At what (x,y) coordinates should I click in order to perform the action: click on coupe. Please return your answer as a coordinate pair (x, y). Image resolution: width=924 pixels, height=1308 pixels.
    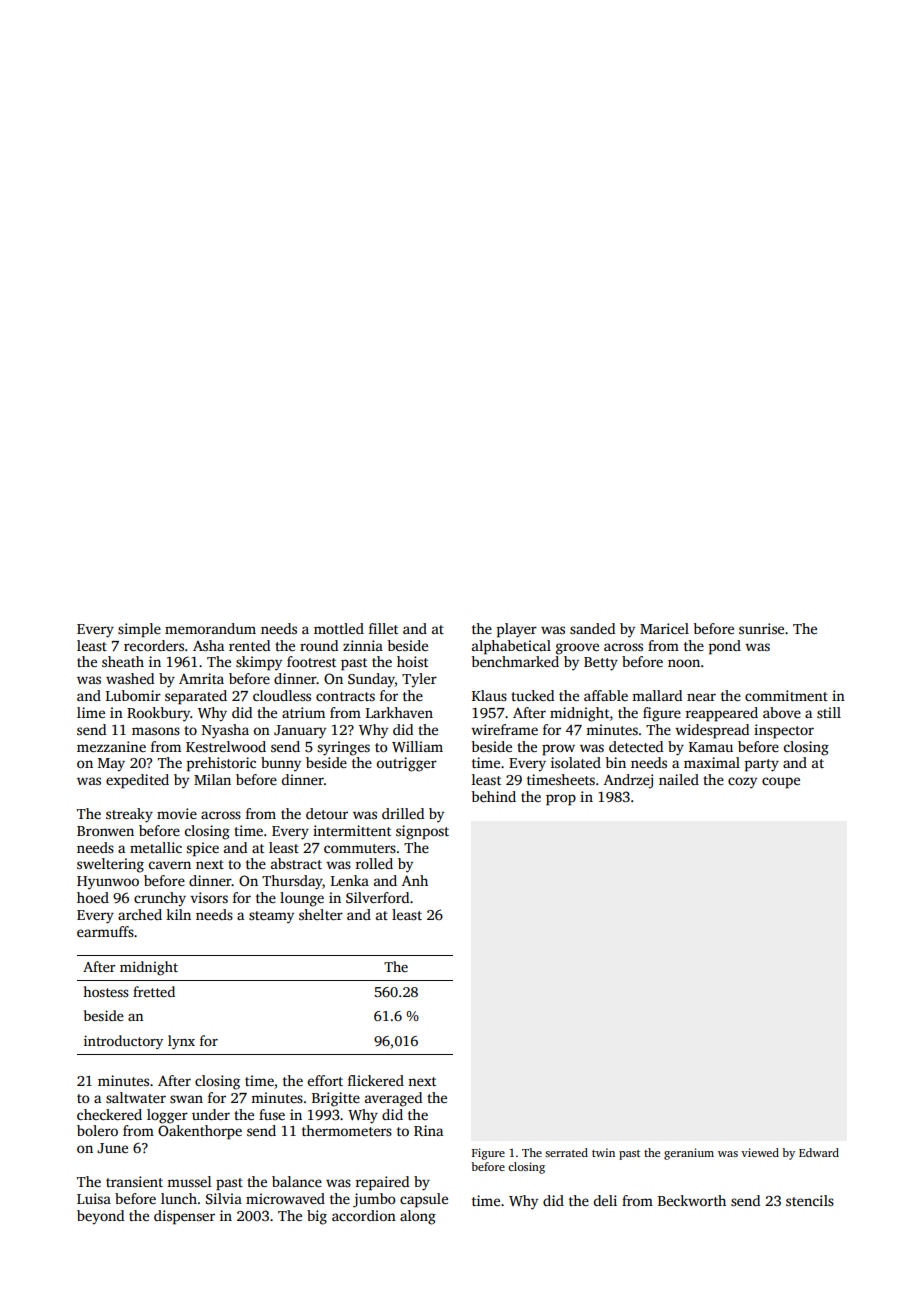
    Looking at the image, I should click on (781, 783).
